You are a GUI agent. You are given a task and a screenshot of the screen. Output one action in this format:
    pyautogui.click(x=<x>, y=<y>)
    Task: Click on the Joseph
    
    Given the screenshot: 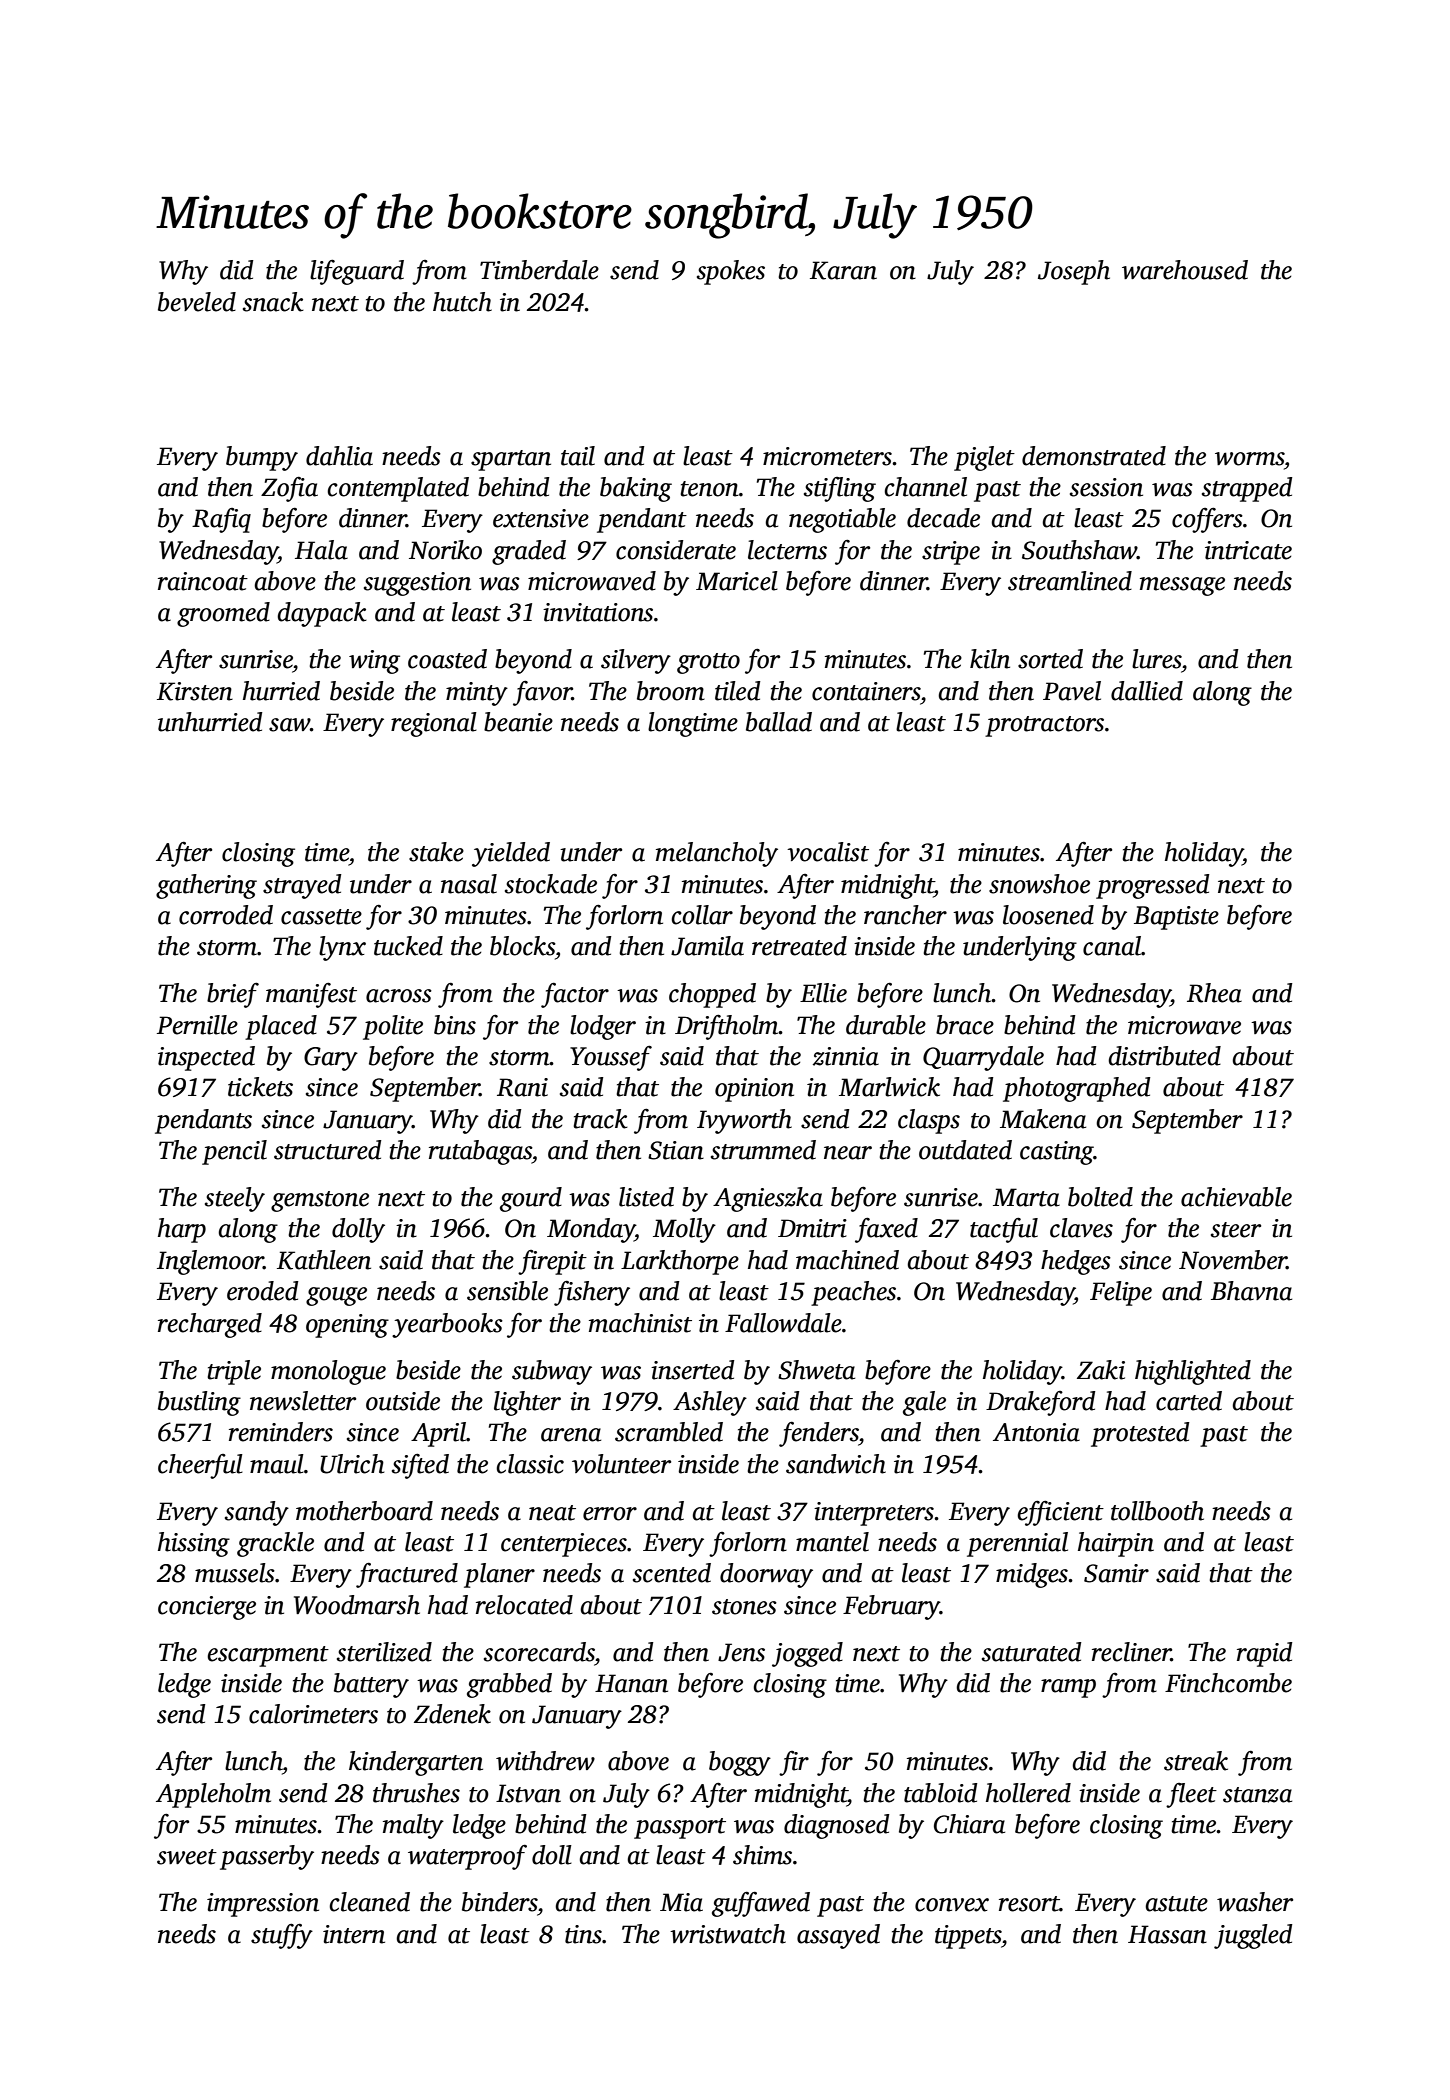 What is the action you would take?
    pyautogui.click(x=1074, y=272)
